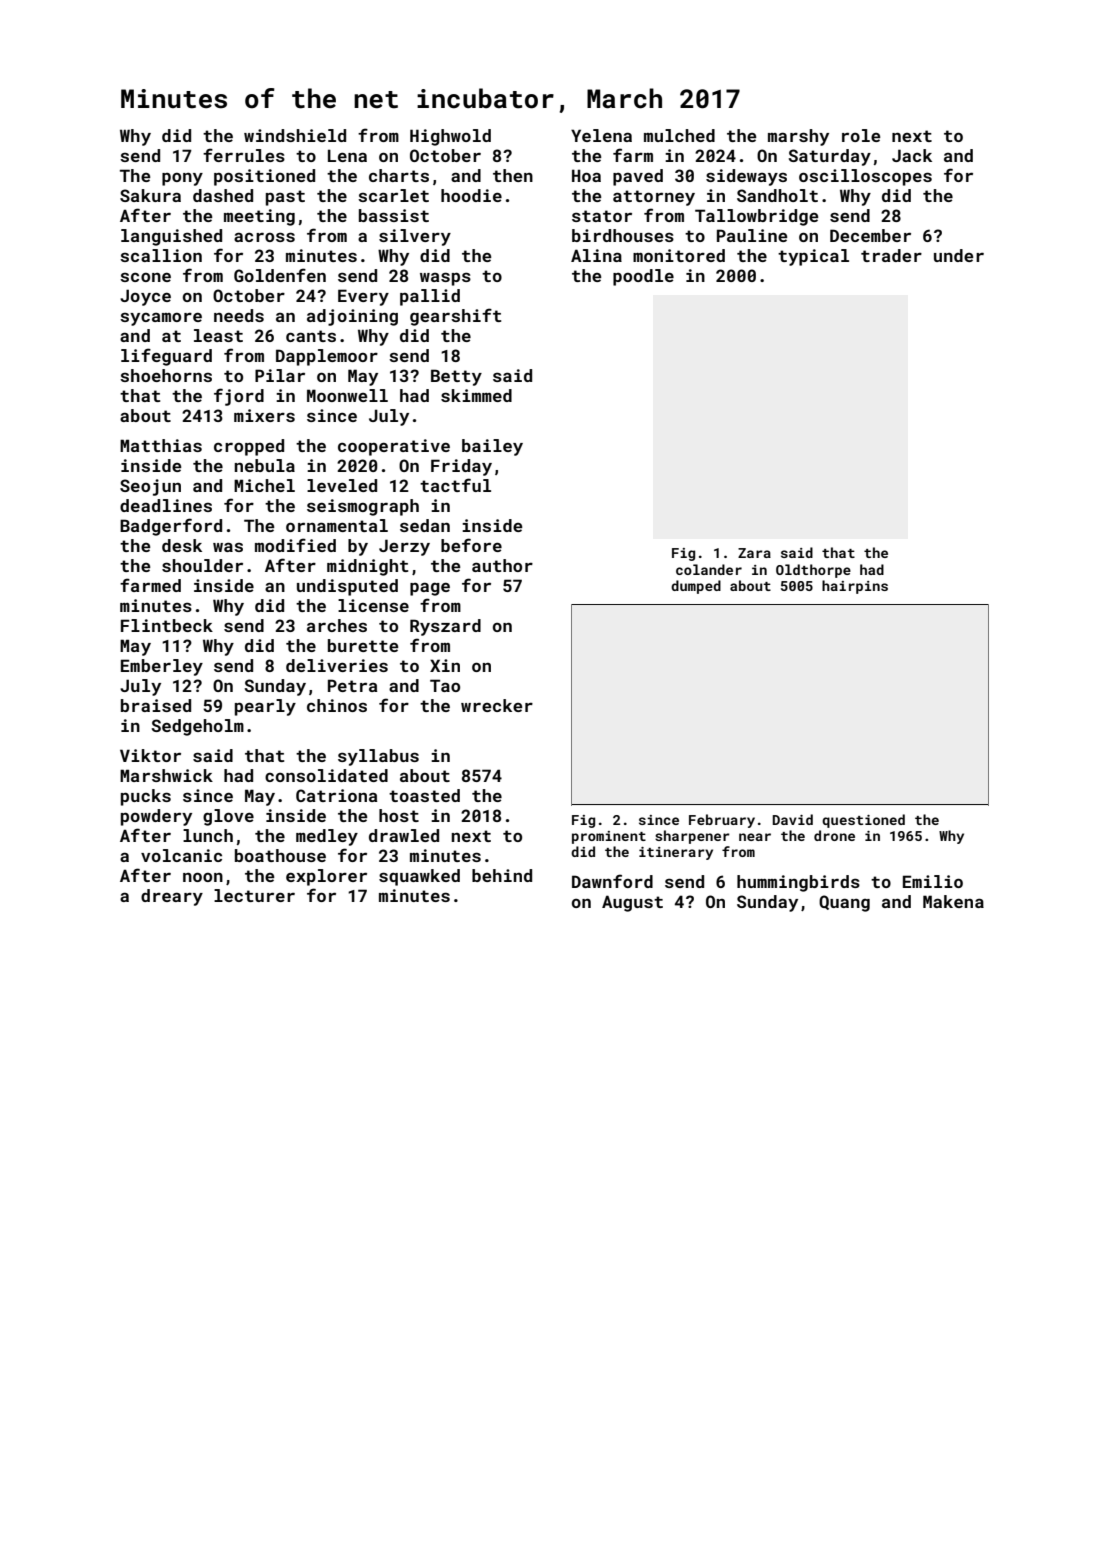 This screenshot has width=1109, height=1568. I want to click on oscilloscopes, so click(865, 177).
